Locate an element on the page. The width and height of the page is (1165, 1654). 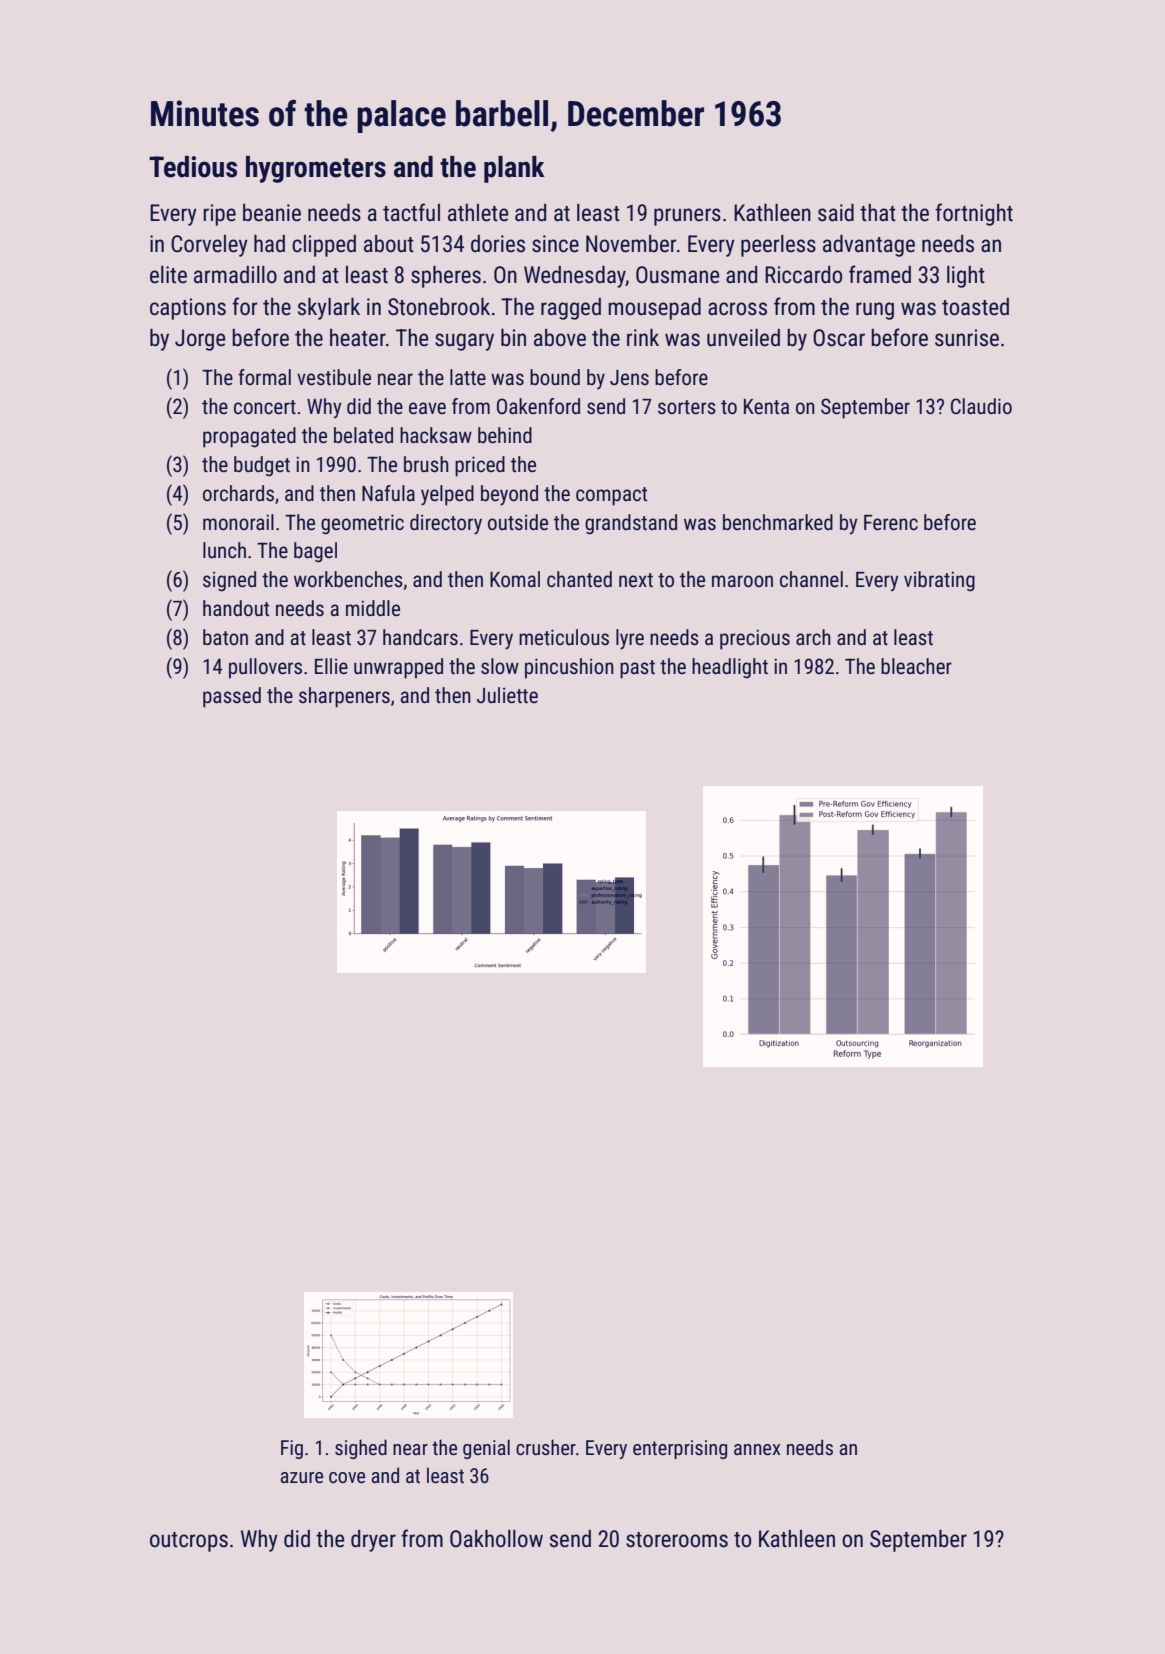
sharpeners is located at coordinates (344, 697).
